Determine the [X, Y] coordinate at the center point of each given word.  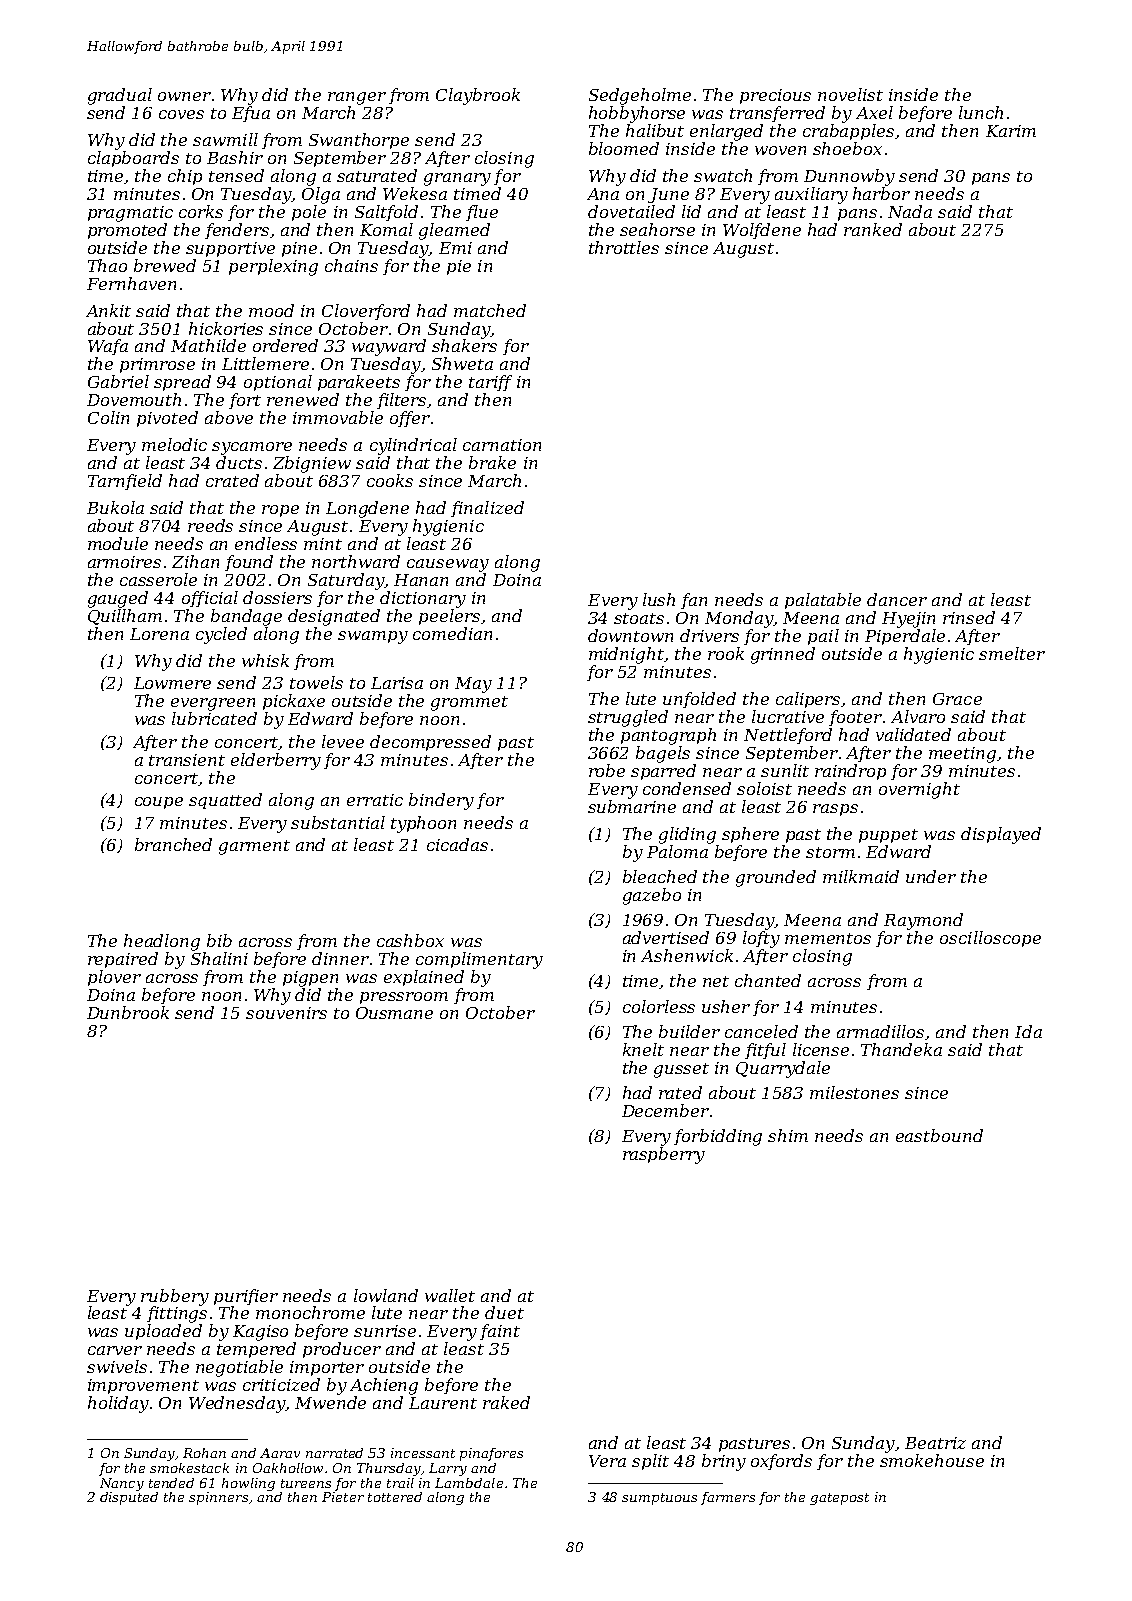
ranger [357, 98]
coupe [159, 803]
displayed [1001, 835]
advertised [666, 937]
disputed [129, 1498]
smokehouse [932, 1460]
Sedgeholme [640, 96]
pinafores [491, 1454]
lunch [981, 112]
